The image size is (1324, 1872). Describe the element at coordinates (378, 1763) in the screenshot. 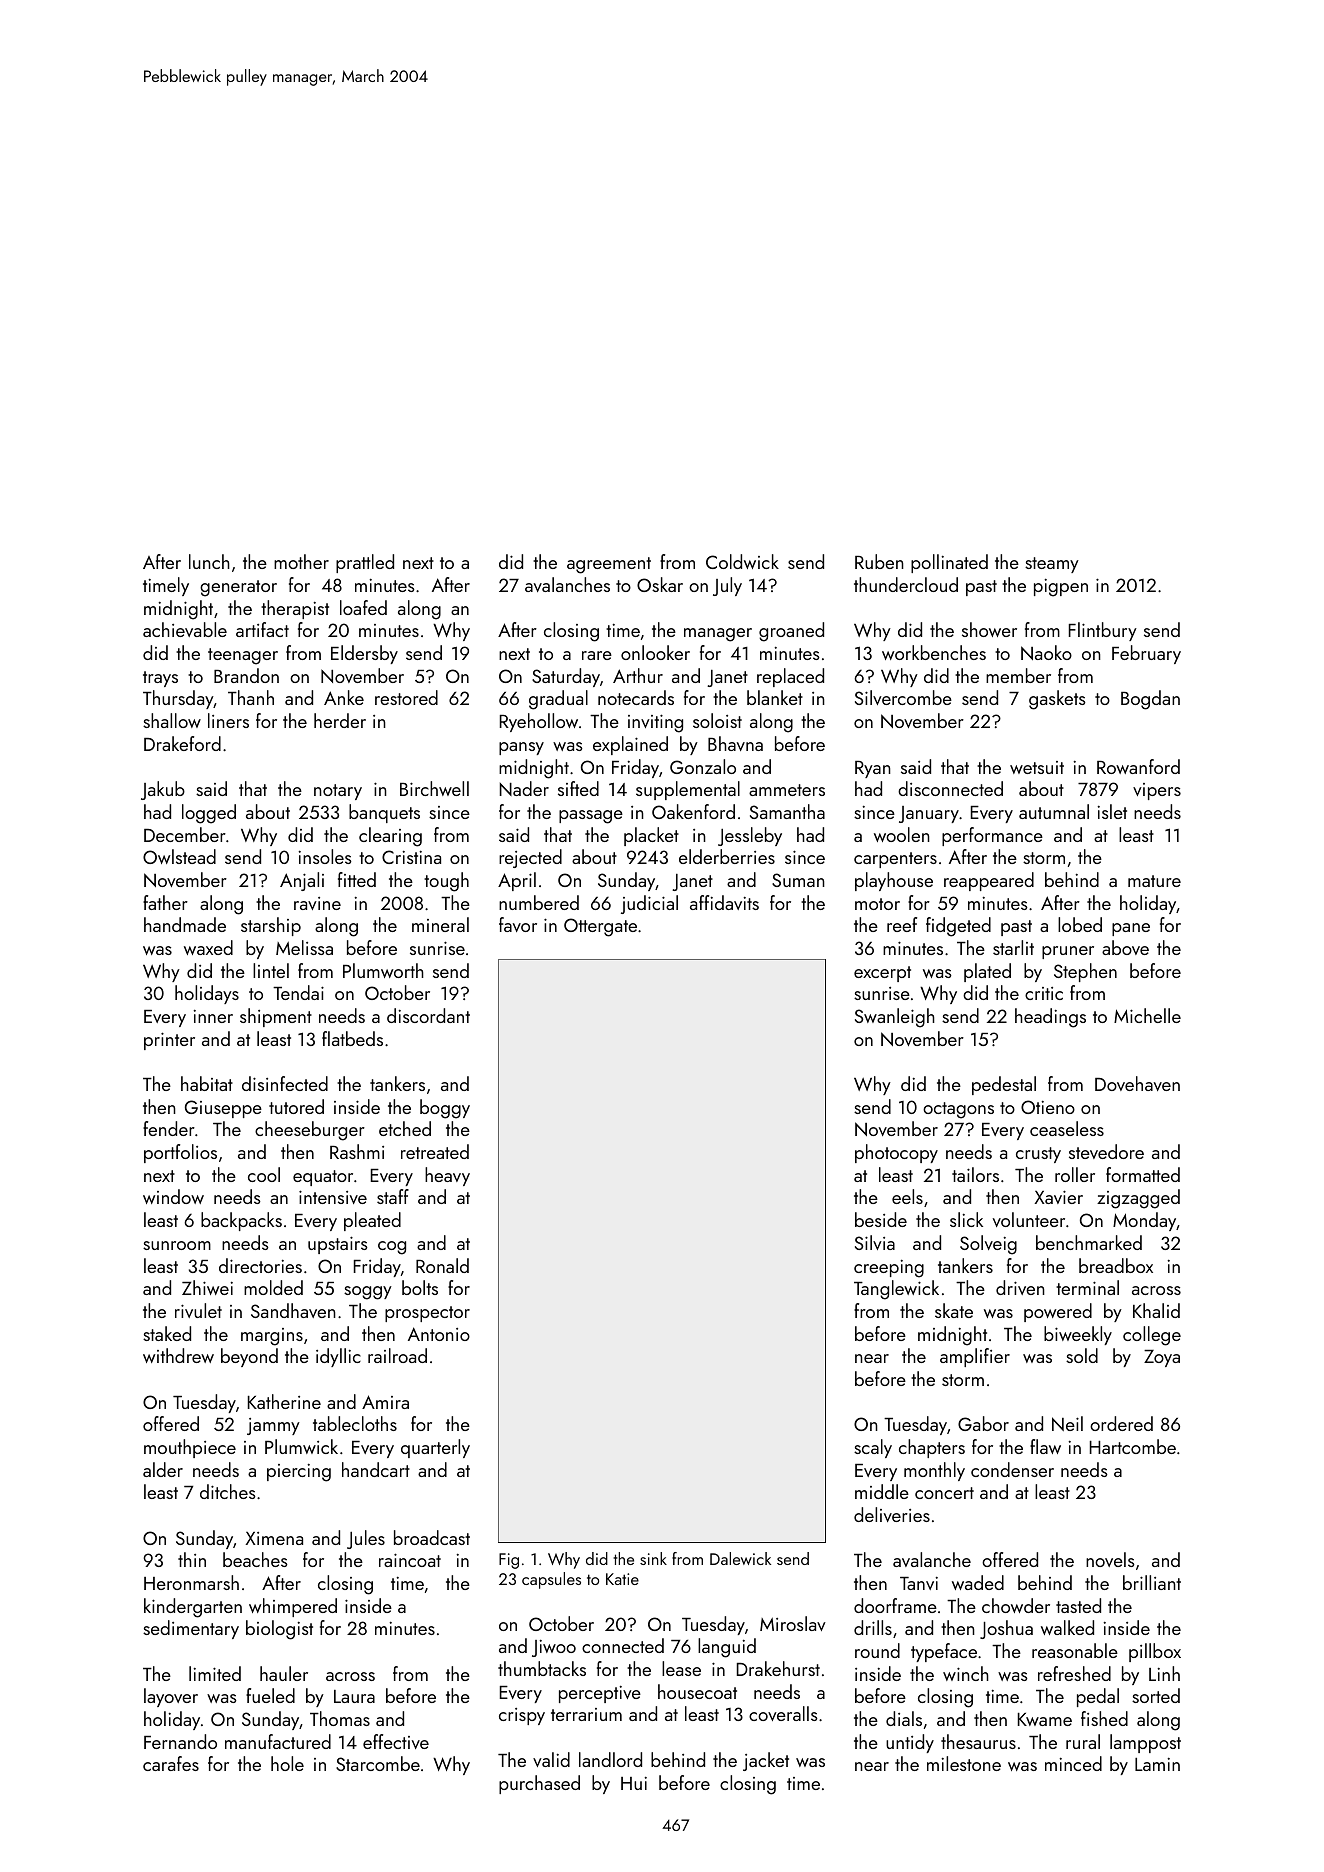

I see `Starcombe` at that location.
